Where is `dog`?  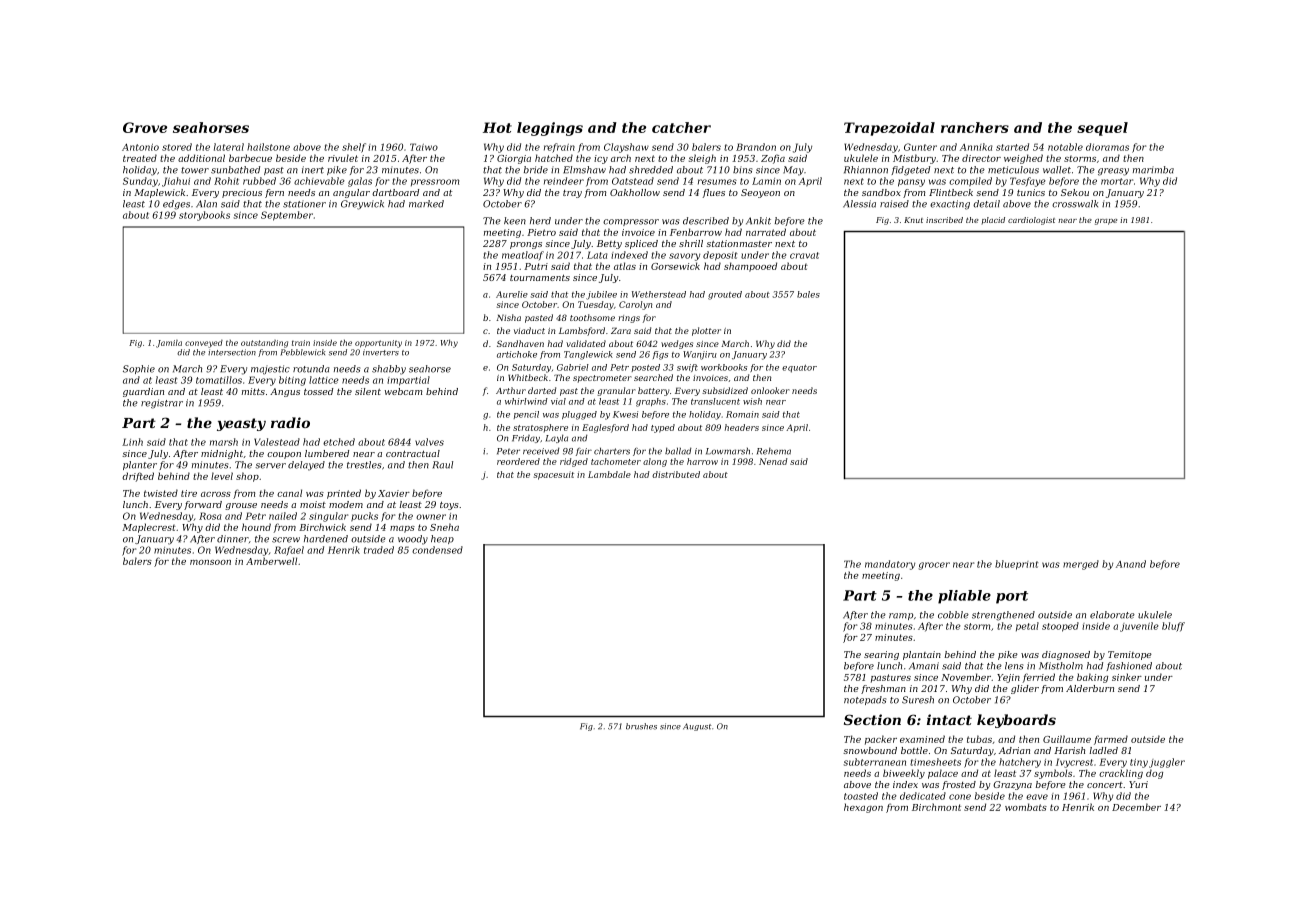 dog is located at coordinates (1154, 774).
